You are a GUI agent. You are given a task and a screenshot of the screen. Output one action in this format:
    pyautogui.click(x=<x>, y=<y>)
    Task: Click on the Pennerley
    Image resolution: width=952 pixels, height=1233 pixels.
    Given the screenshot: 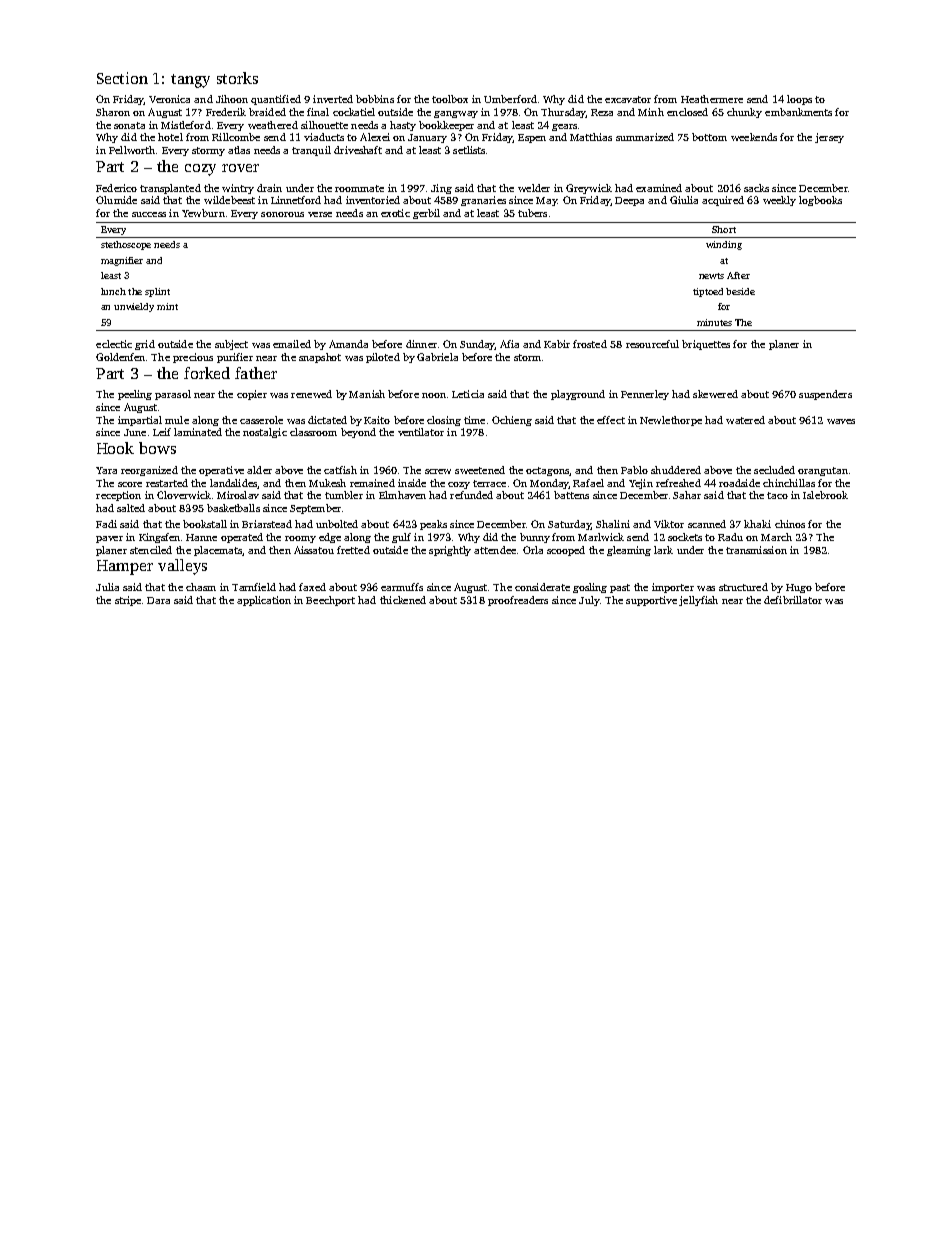 What is the action you would take?
    pyautogui.click(x=645, y=395)
